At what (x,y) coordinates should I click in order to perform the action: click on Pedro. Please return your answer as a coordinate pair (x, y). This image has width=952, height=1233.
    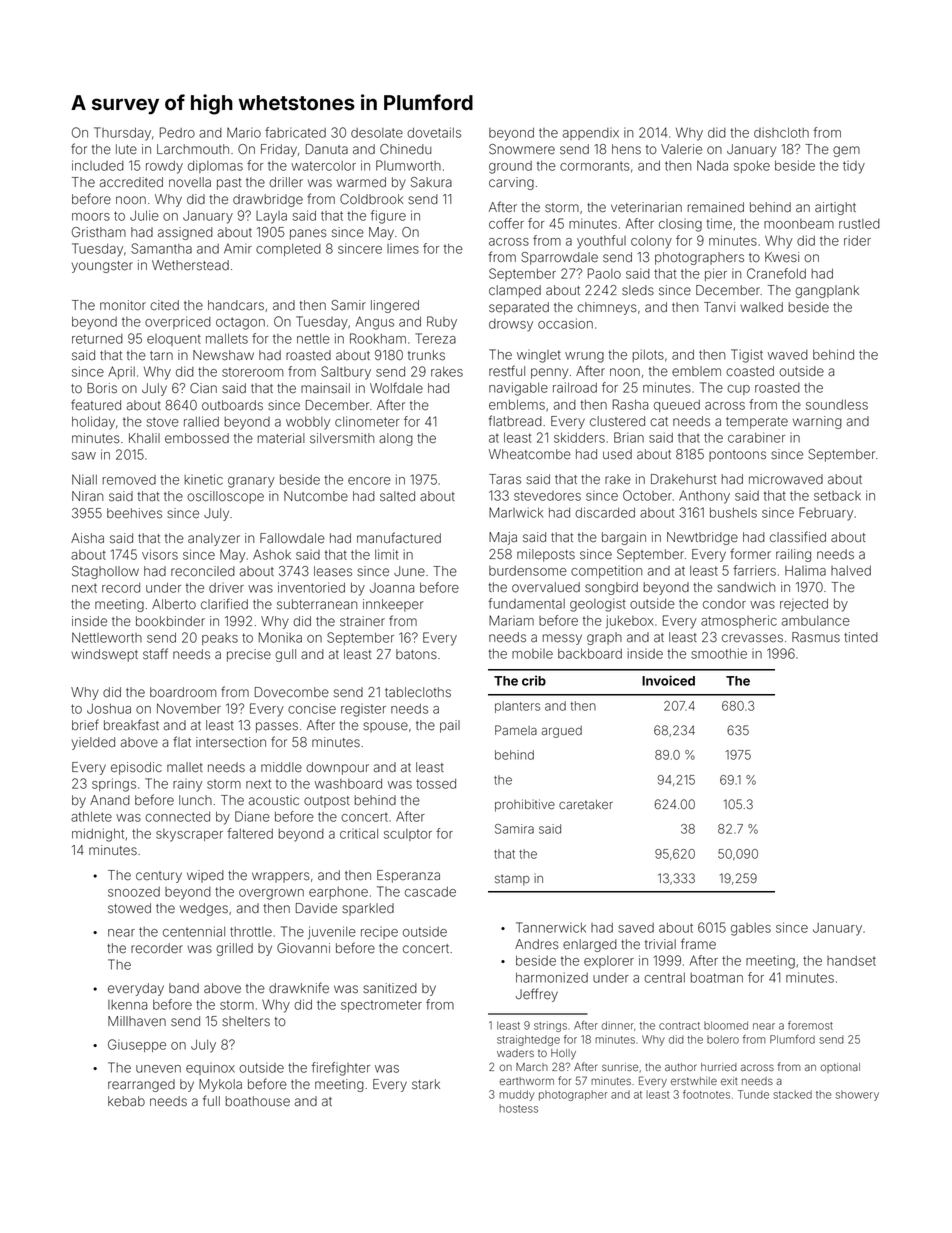
    Looking at the image, I should click on (177, 132).
